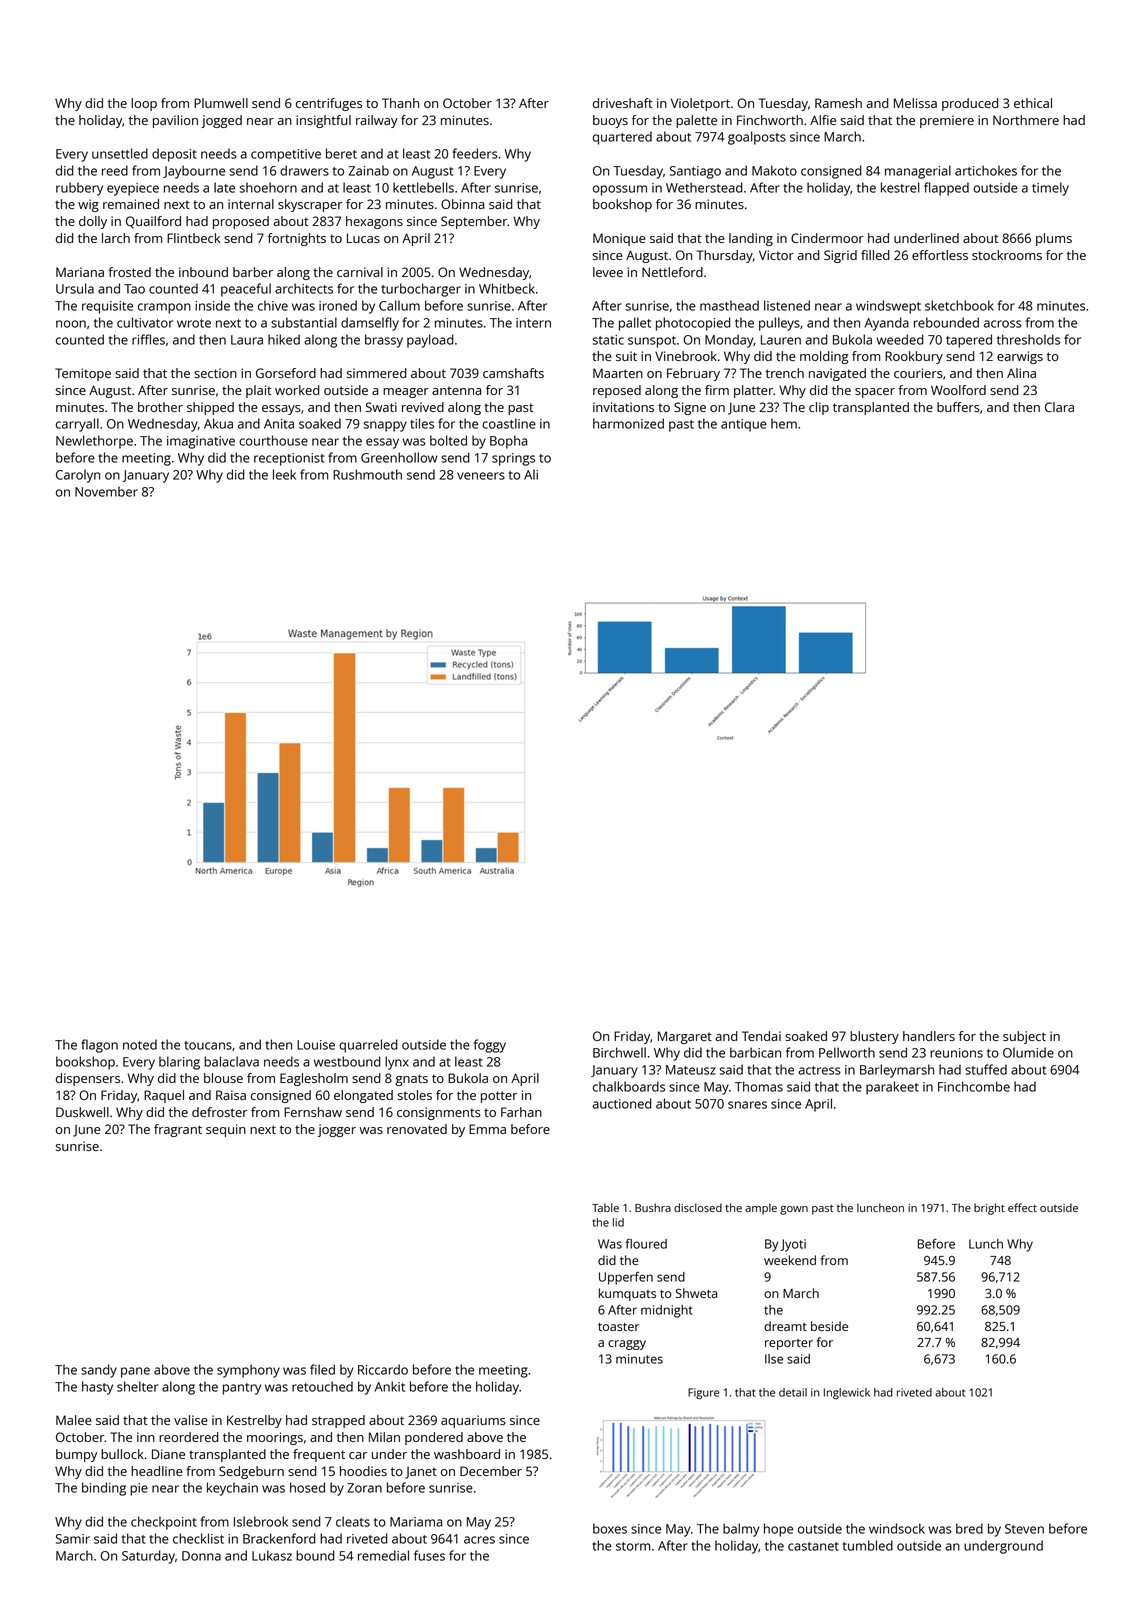  Describe the element at coordinates (78, 476) in the page. I see `Carolyn` at that location.
